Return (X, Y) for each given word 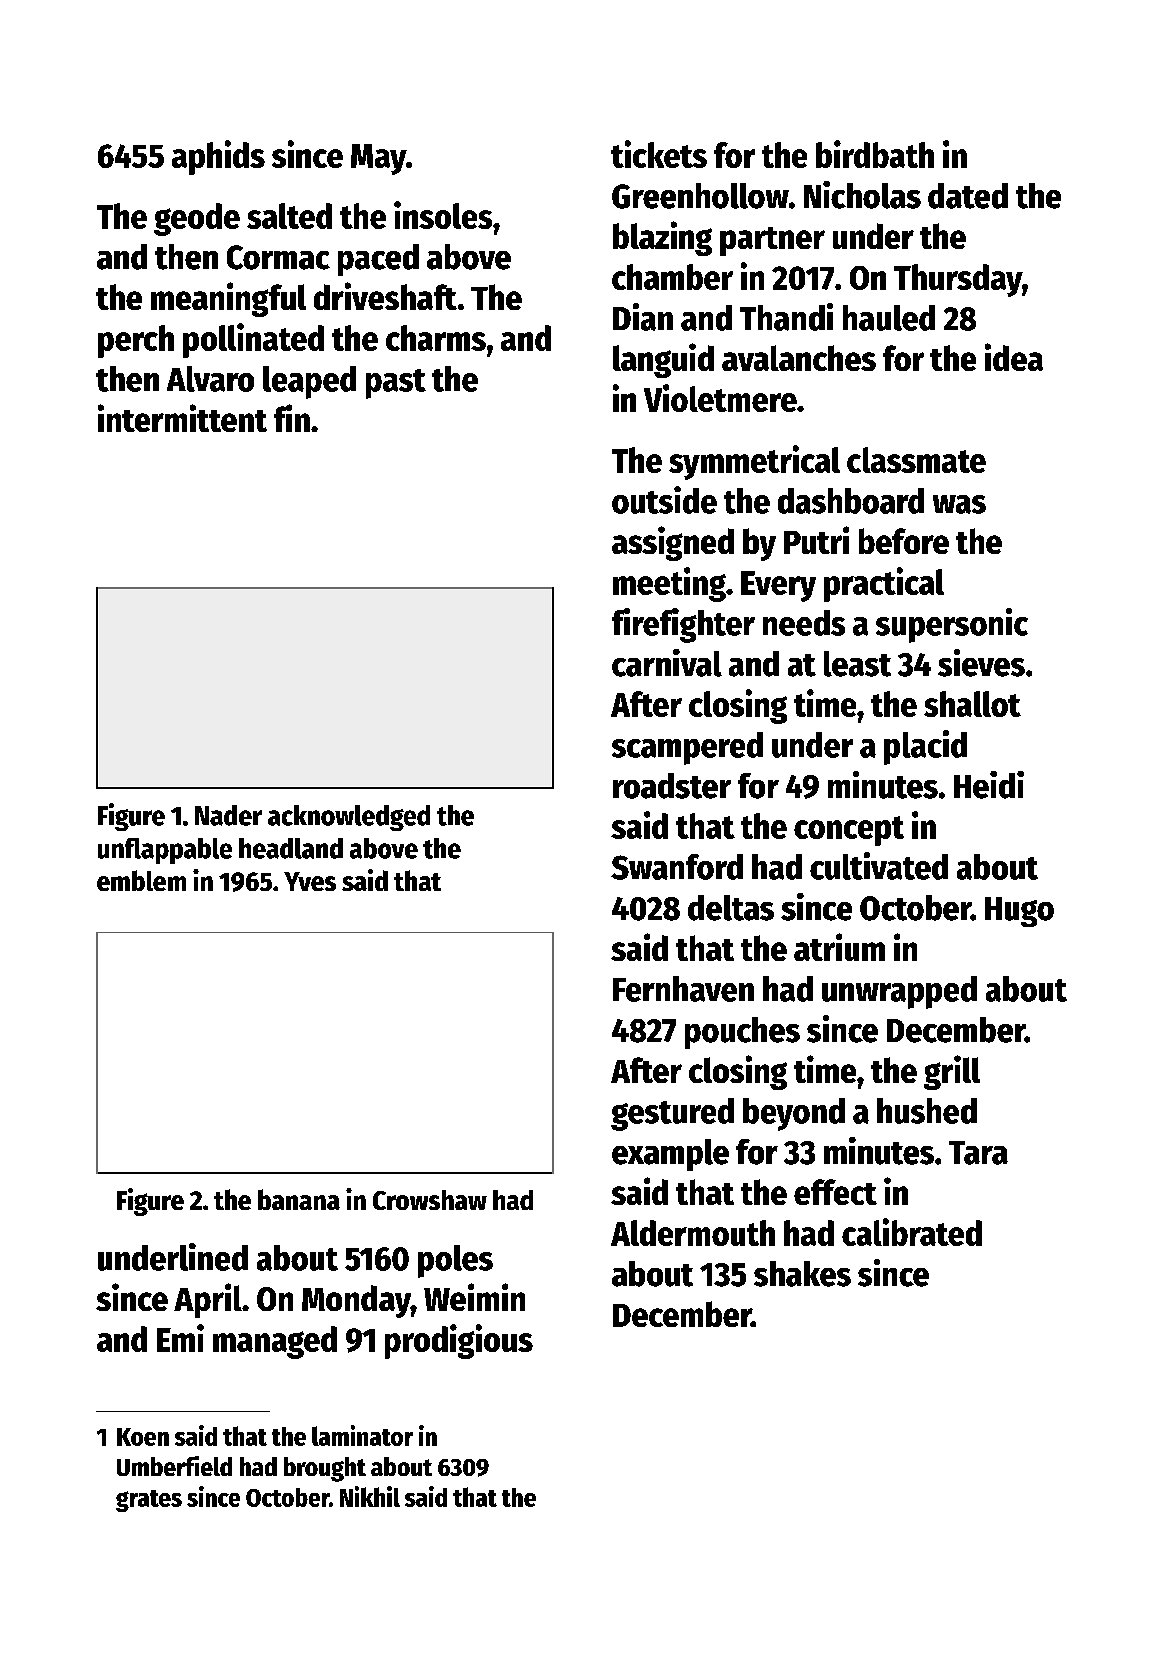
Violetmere (720, 398)
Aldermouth (693, 1233)
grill (952, 1072)
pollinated (253, 340)
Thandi (786, 317)
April (208, 1300)
